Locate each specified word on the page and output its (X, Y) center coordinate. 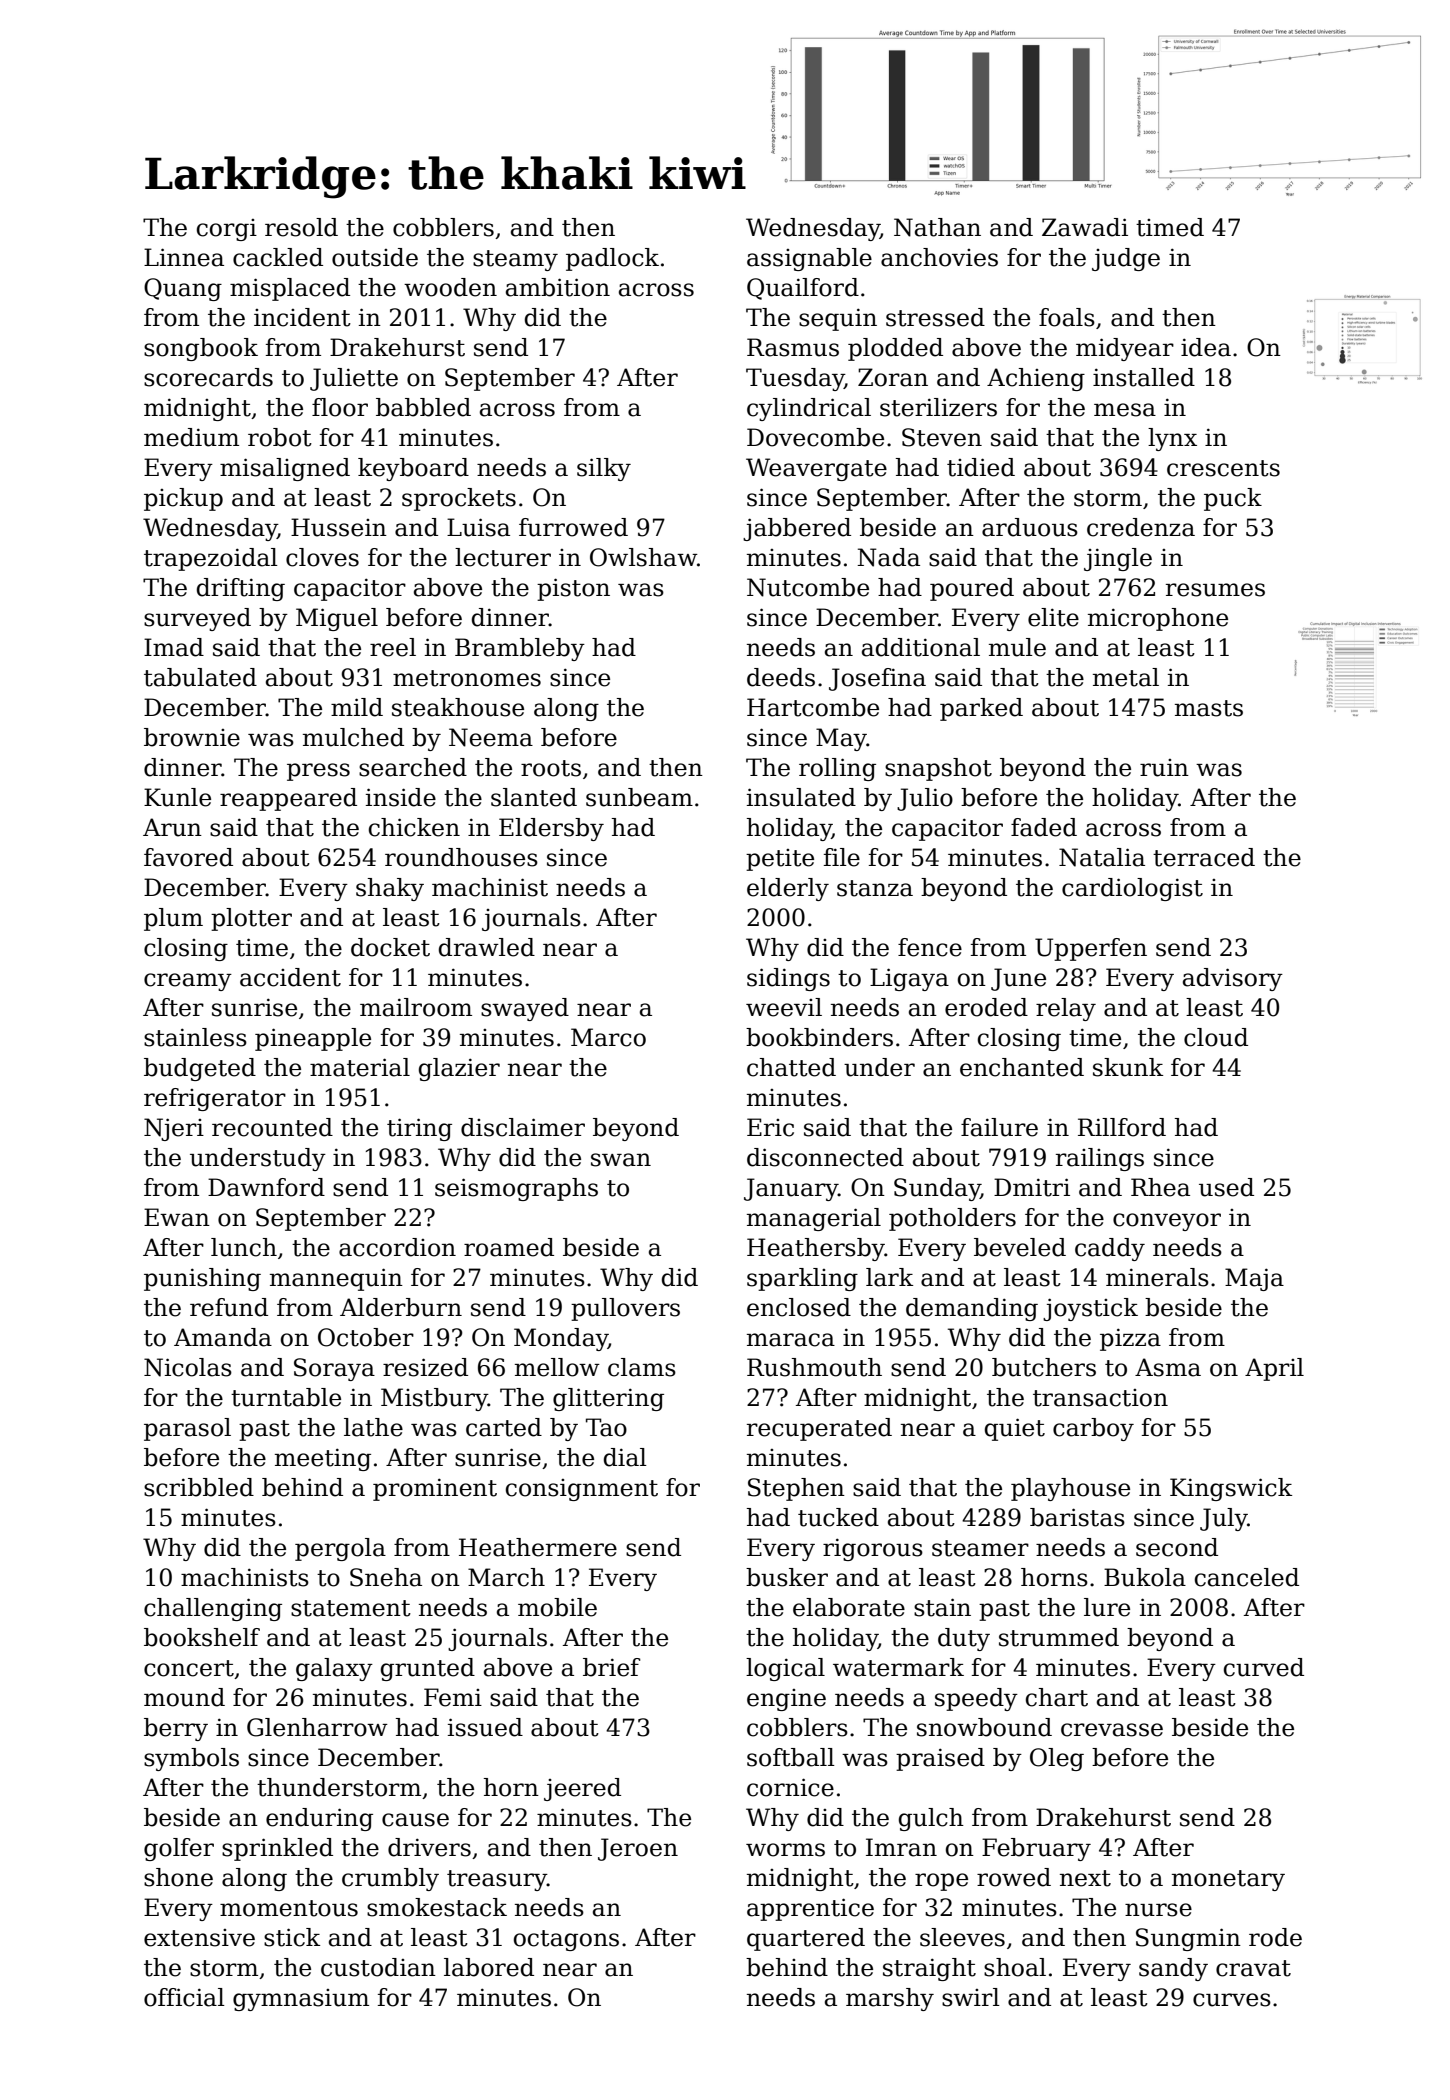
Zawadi (1085, 227)
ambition (558, 287)
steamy (515, 260)
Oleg (1057, 1759)
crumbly (390, 1879)
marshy (890, 1999)
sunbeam (639, 797)
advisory (1233, 979)
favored (188, 857)
